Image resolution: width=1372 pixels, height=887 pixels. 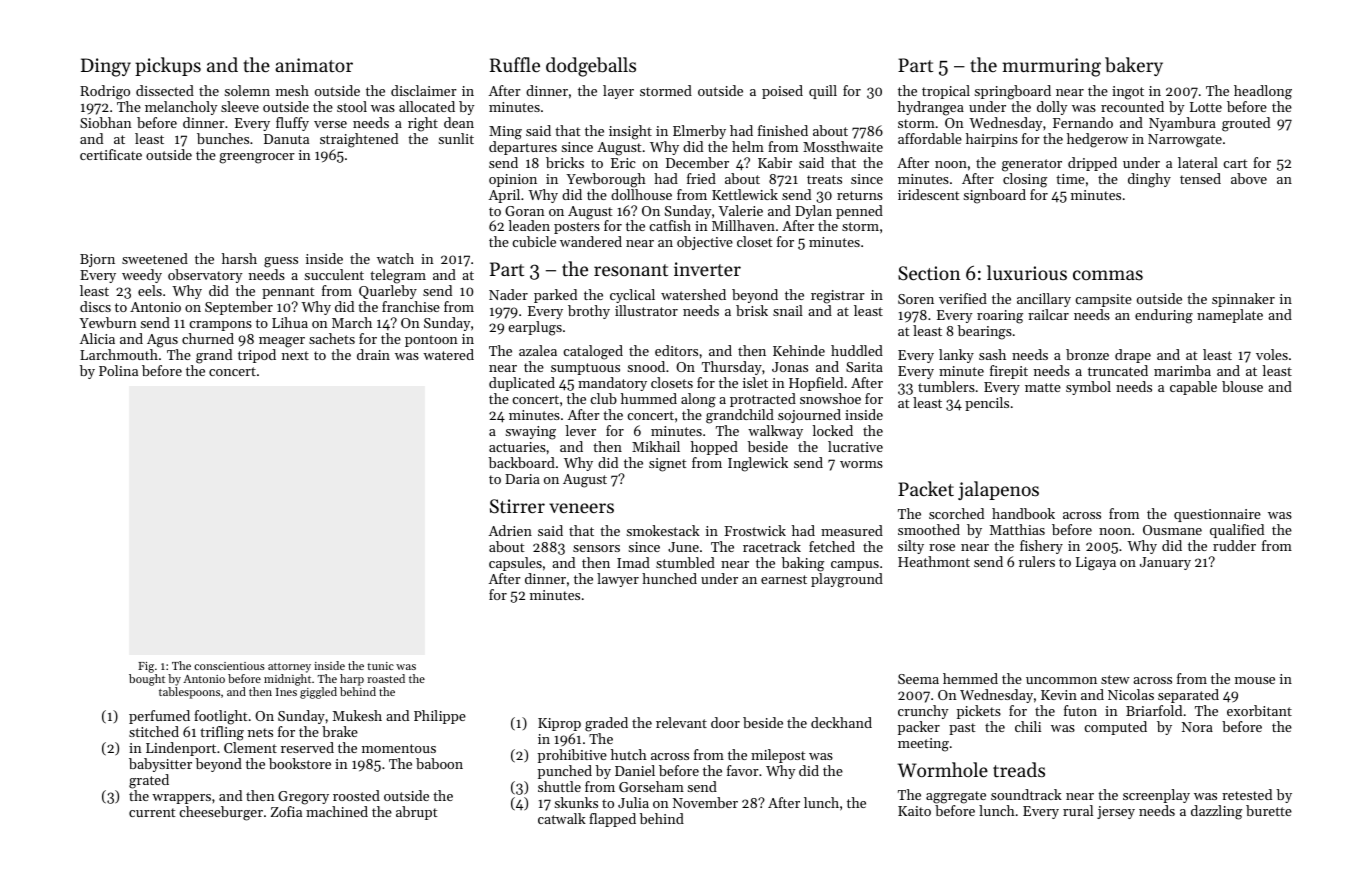 I want to click on lawyer, so click(x=618, y=580).
